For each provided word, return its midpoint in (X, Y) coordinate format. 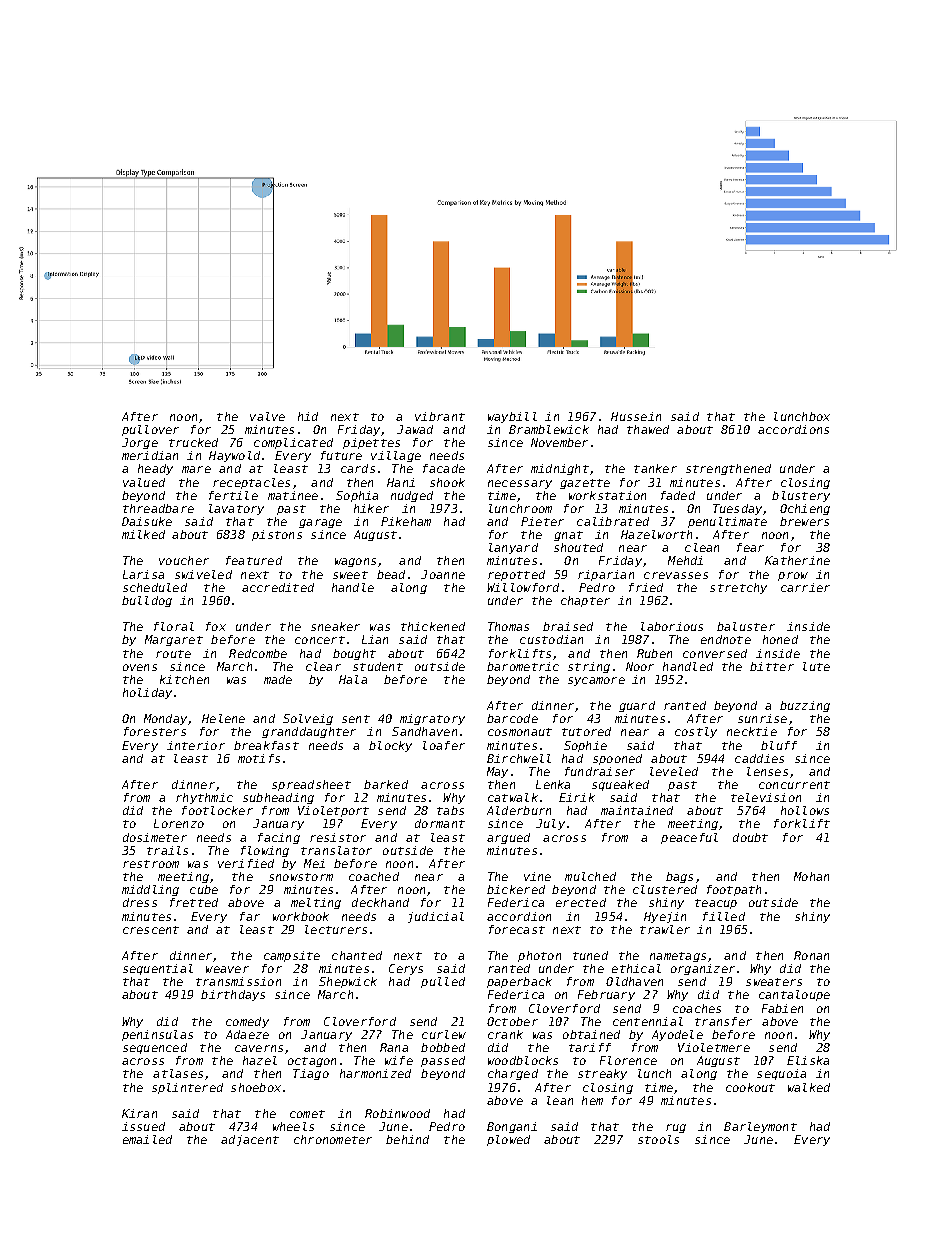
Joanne (443, 574)
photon (539, 956)
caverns (259, 1048)
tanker (655, 468)
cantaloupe (794, 995)
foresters (155, 731)
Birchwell (519, 758)
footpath (734, 890)
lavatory (236, 509)
